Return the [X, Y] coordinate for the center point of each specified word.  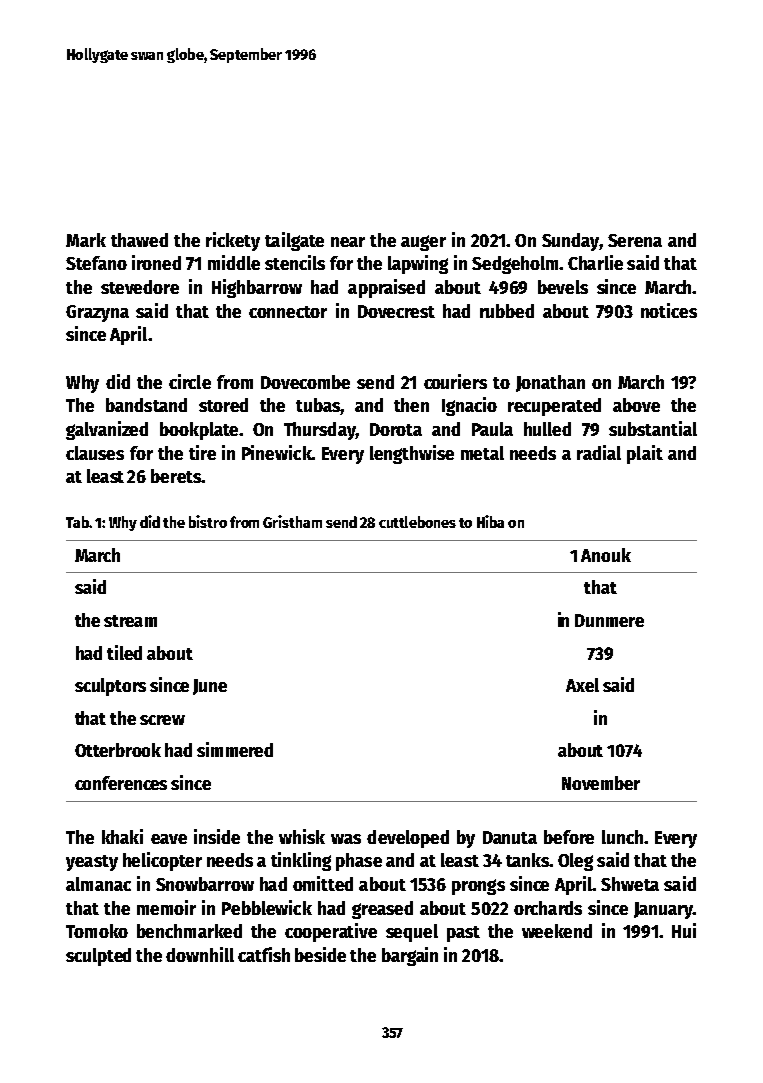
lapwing [418, 264]
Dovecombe [305, 382]
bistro [208, 521]
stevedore [140, 287]
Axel [582, 685]
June [210, 687]
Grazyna [97, 313]
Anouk [606, 555]
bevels [563, 287]
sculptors [110, 687]
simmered [235, 749]
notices [669, 310]
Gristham [292, 521]
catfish [264, 954]
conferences [121, 783]
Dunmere [609, 620]
